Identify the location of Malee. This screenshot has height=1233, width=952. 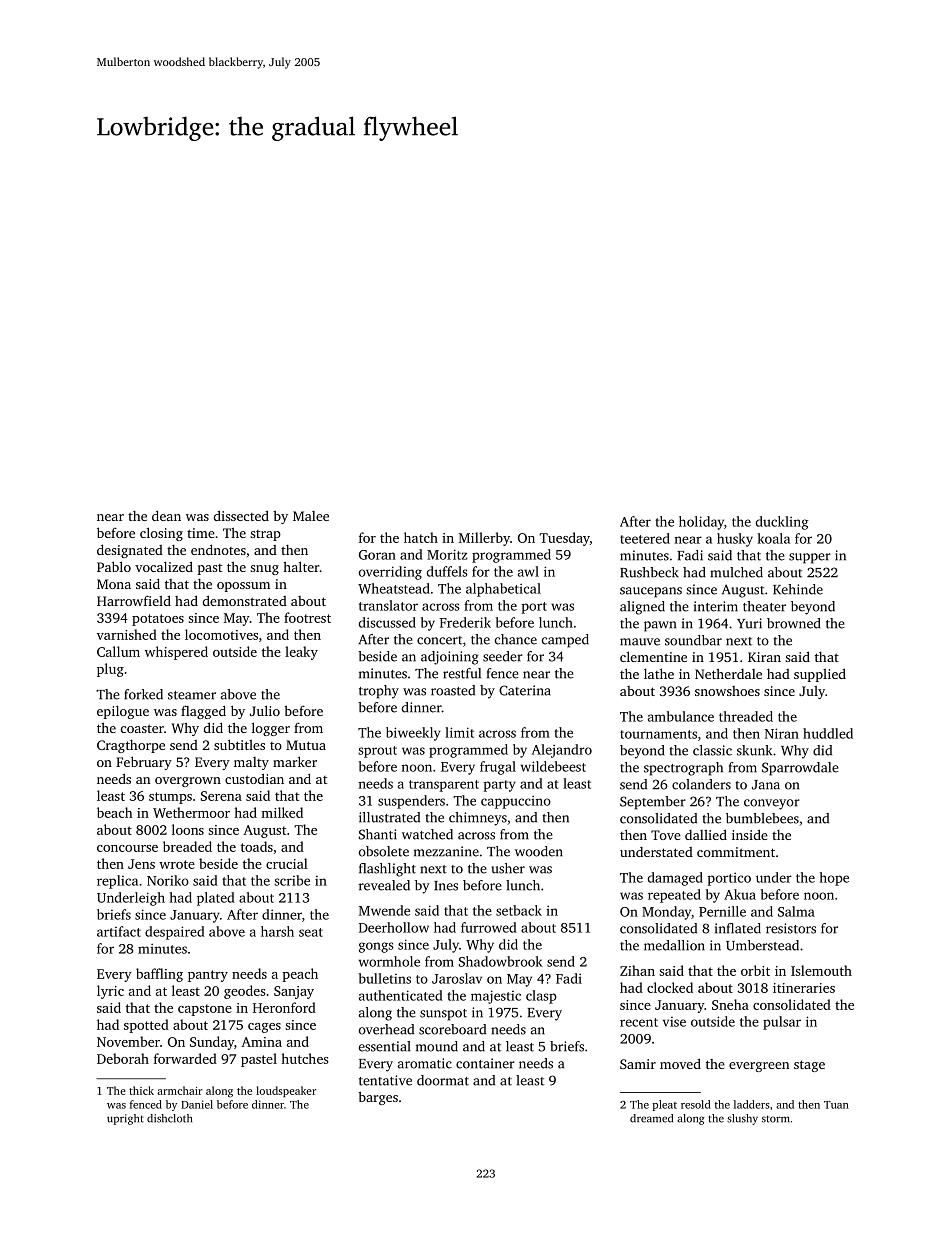
(311, 516).
